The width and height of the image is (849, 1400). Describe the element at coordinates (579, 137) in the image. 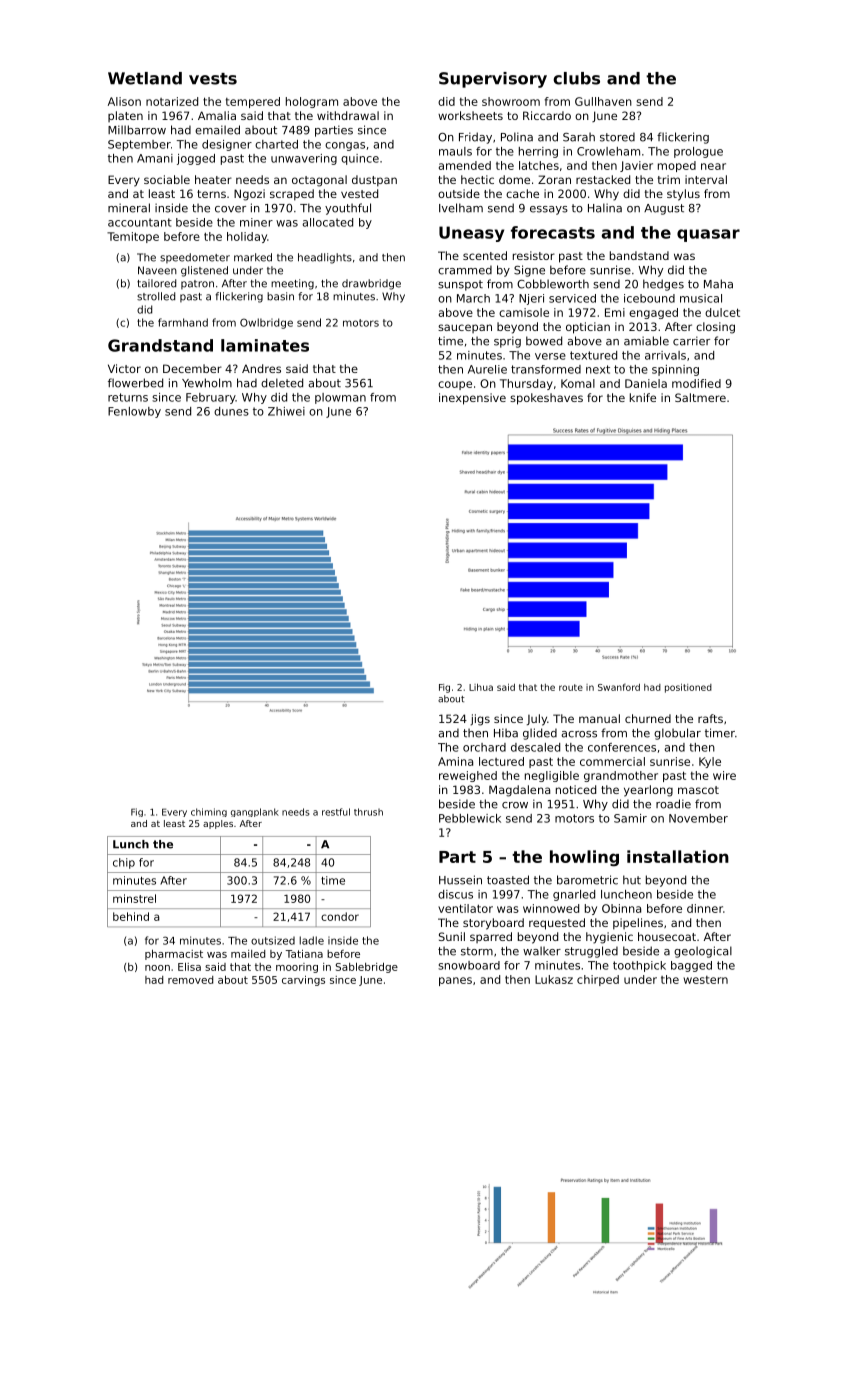

I see `Sarah` at that location.
